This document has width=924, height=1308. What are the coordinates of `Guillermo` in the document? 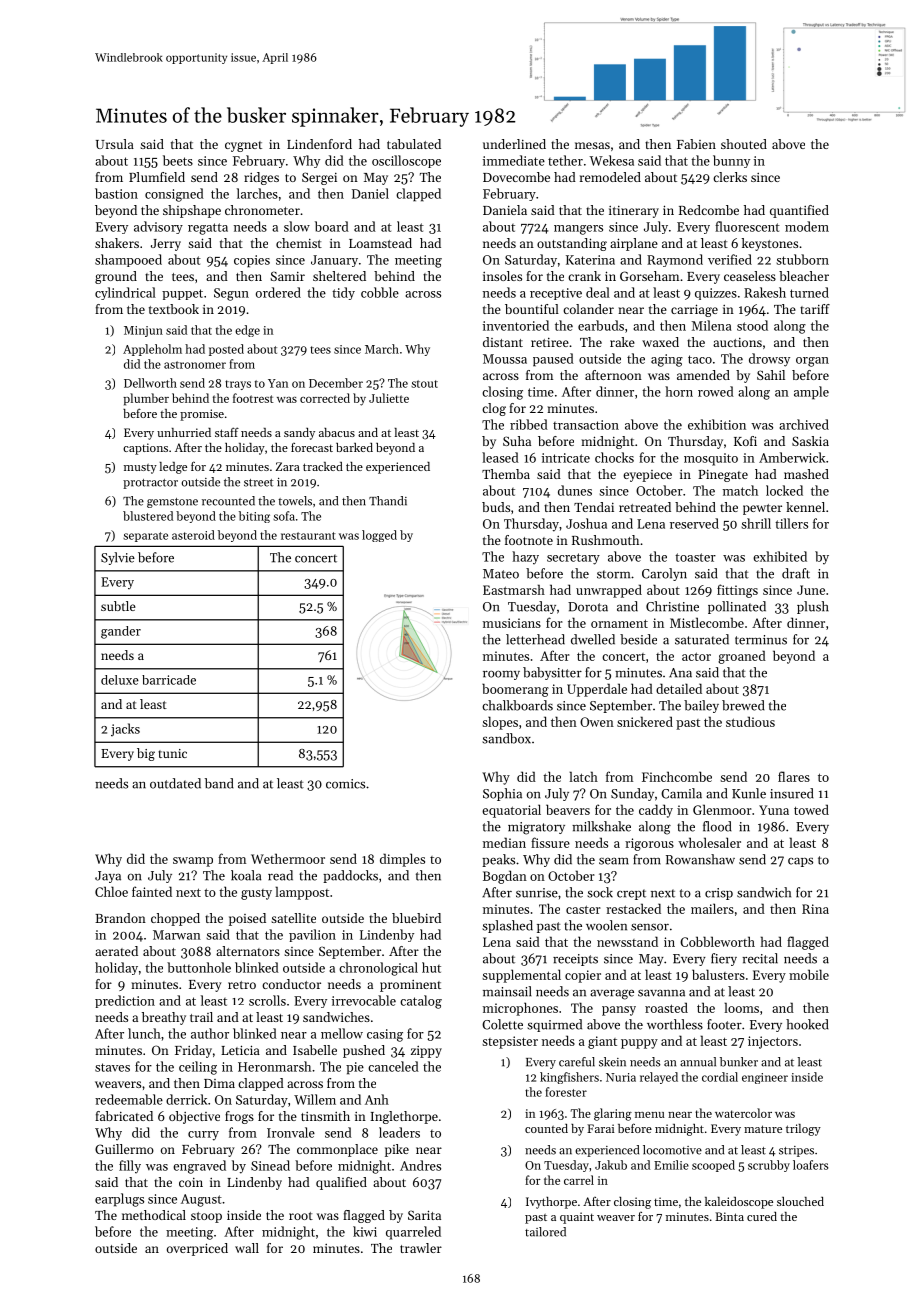 It's located at (124, 1149).
